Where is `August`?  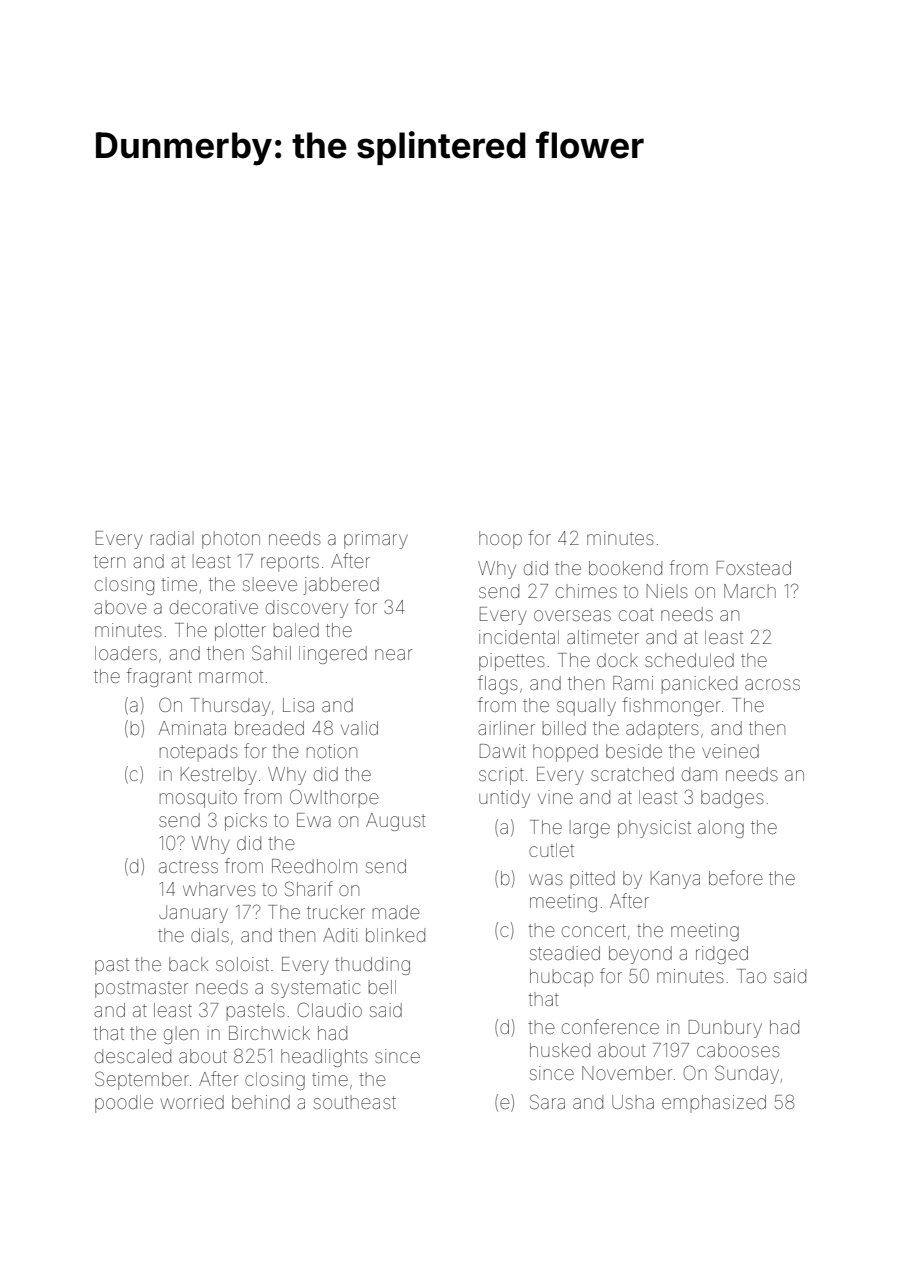
August is located at coordinates (396, 822).
